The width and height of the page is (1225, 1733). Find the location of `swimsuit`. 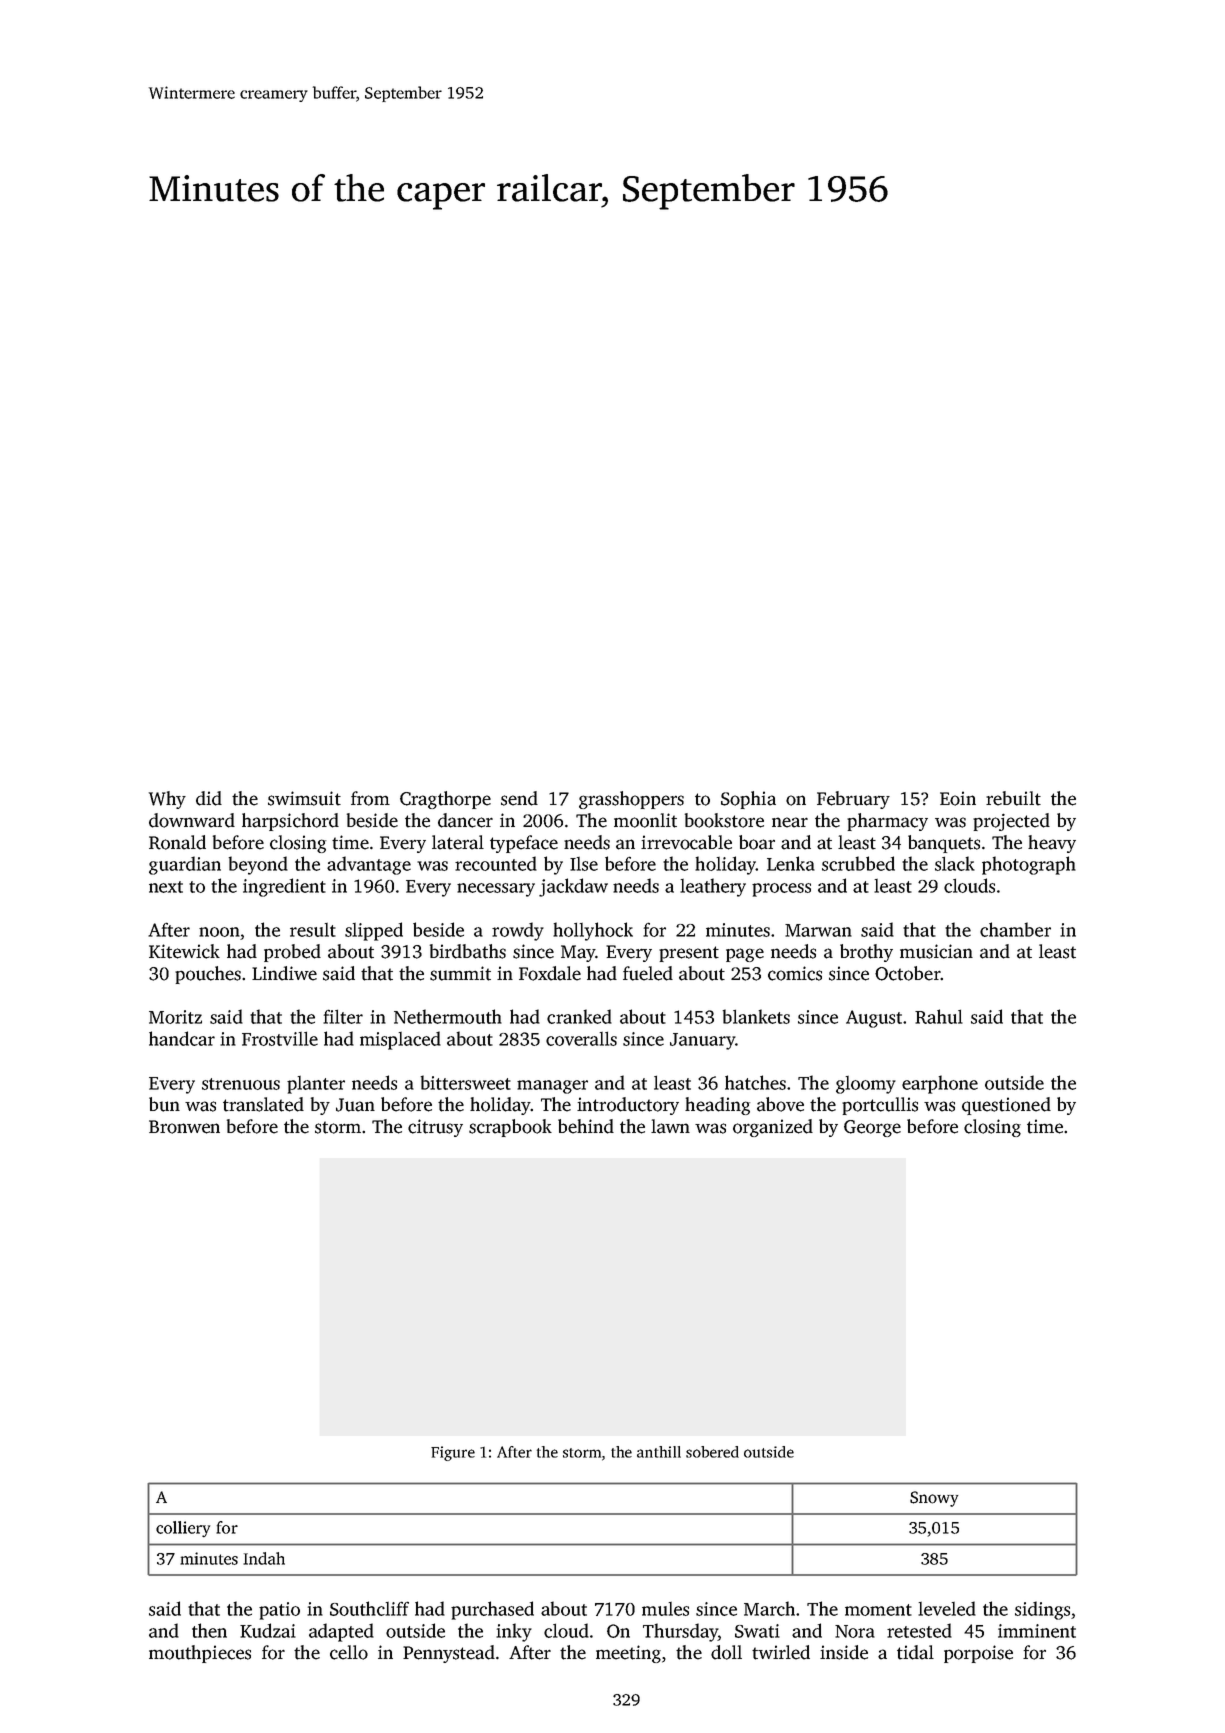

swimsuit is located at coordinates (304, 798).
